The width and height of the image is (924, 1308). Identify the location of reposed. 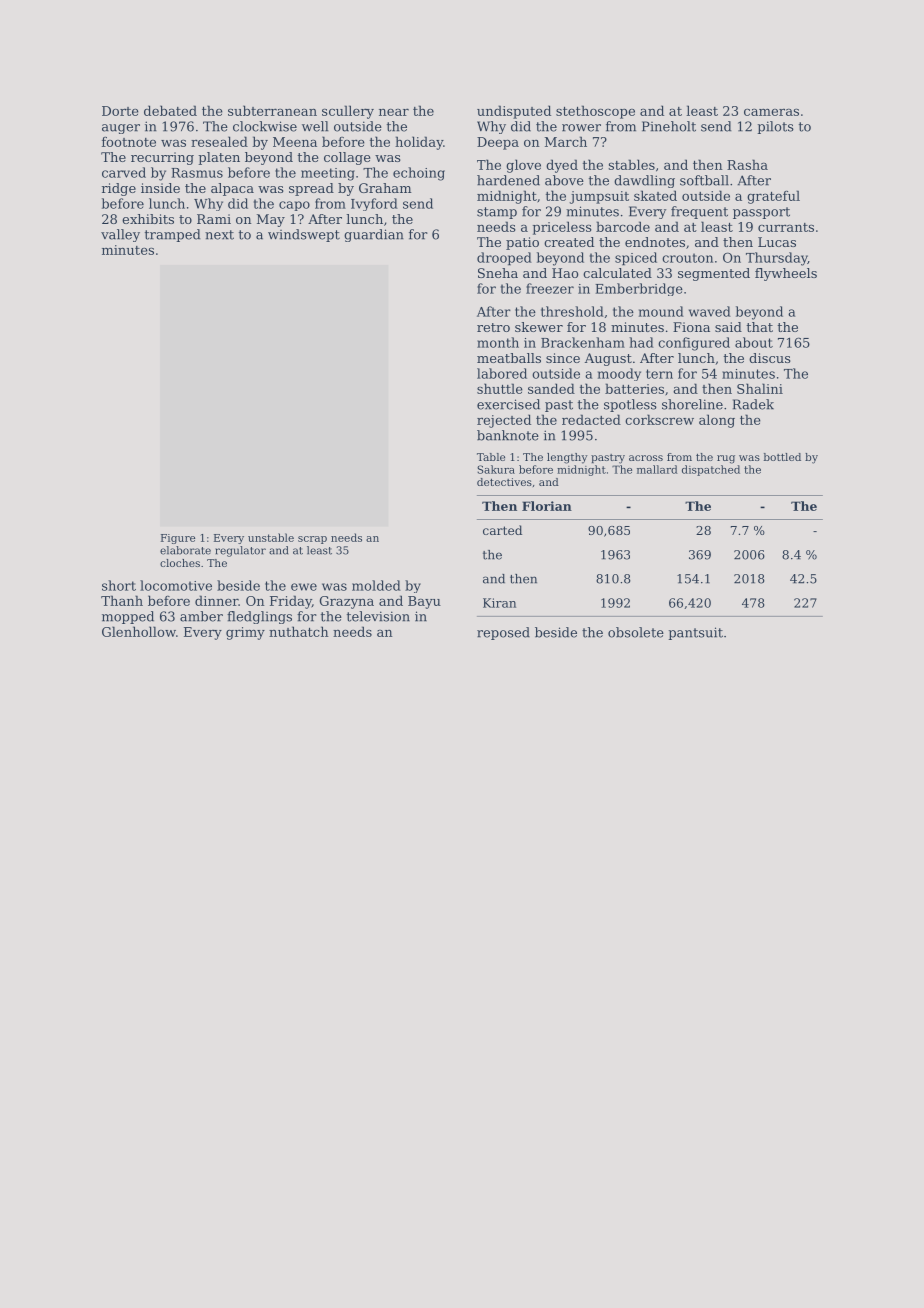
(503, 633).
